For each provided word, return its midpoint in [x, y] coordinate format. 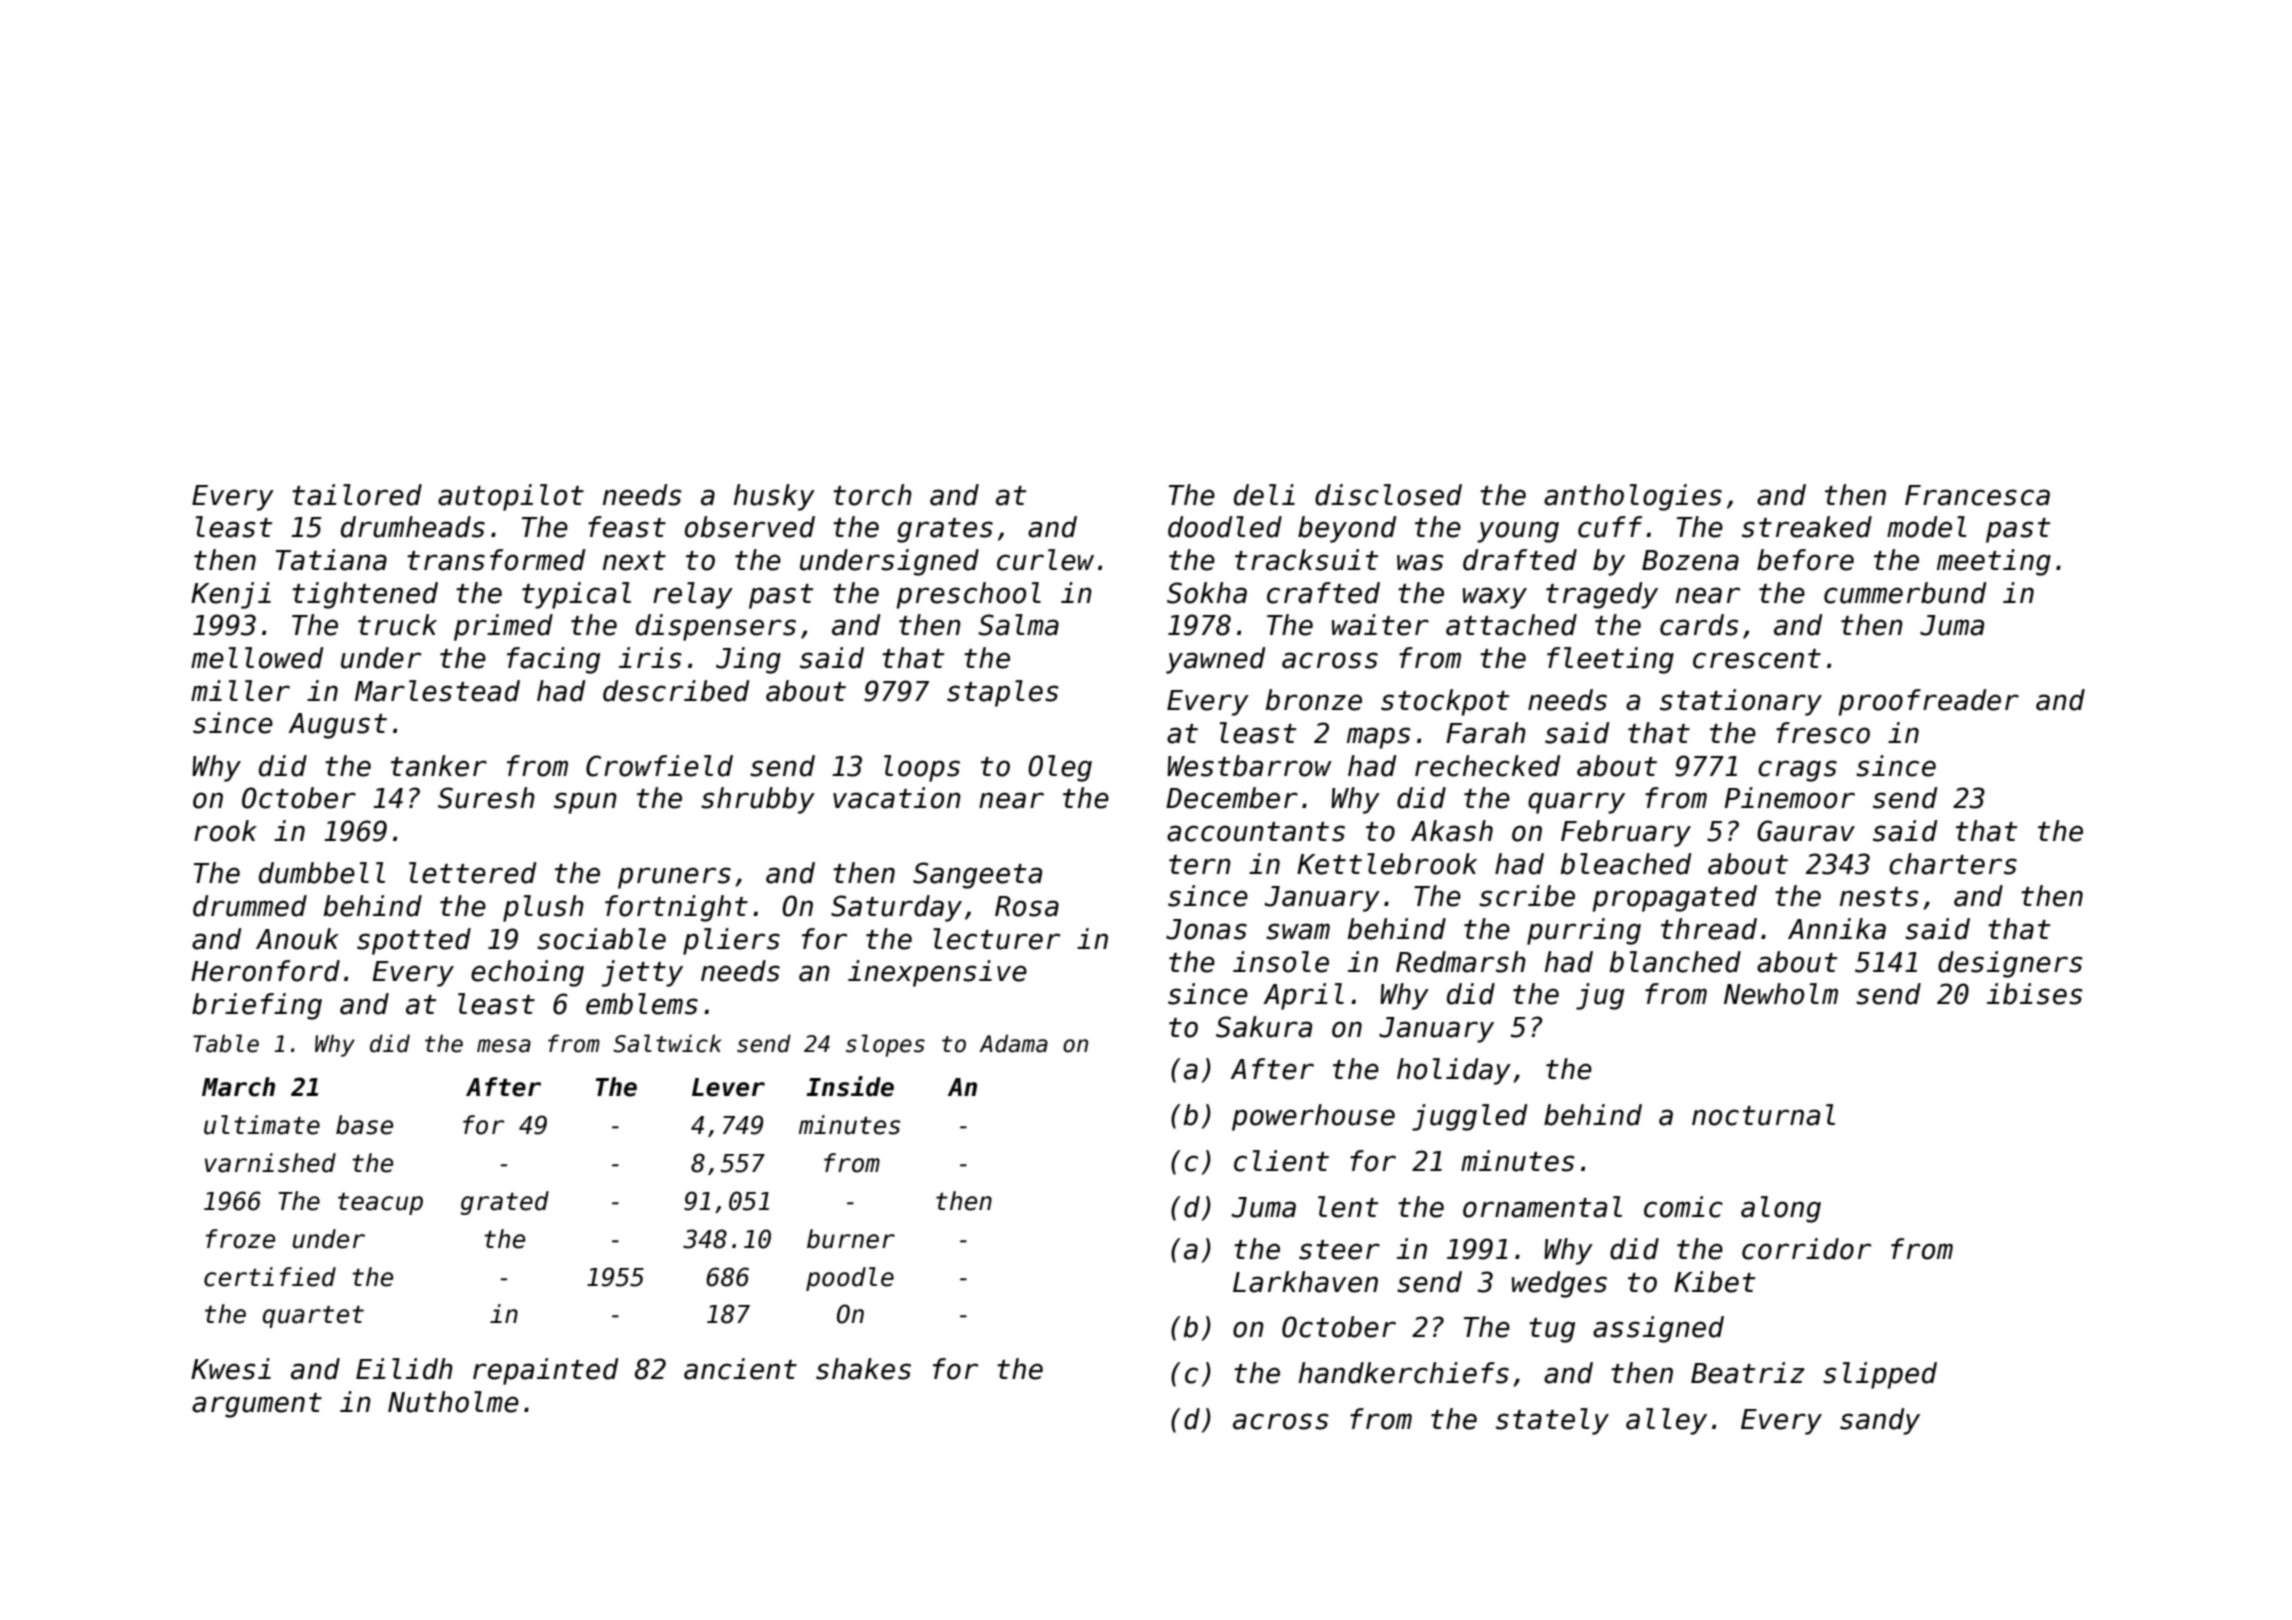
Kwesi [231, 1369]
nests [1879, 897]
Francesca [1977, 495]
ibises [2034, 994]
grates [945, 530]
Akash [1452, 831]
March [238, 1087]
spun [585, 803]
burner [851, 1239]
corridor [1806, 1249]
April [1303, 996]
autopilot [511, 497]
